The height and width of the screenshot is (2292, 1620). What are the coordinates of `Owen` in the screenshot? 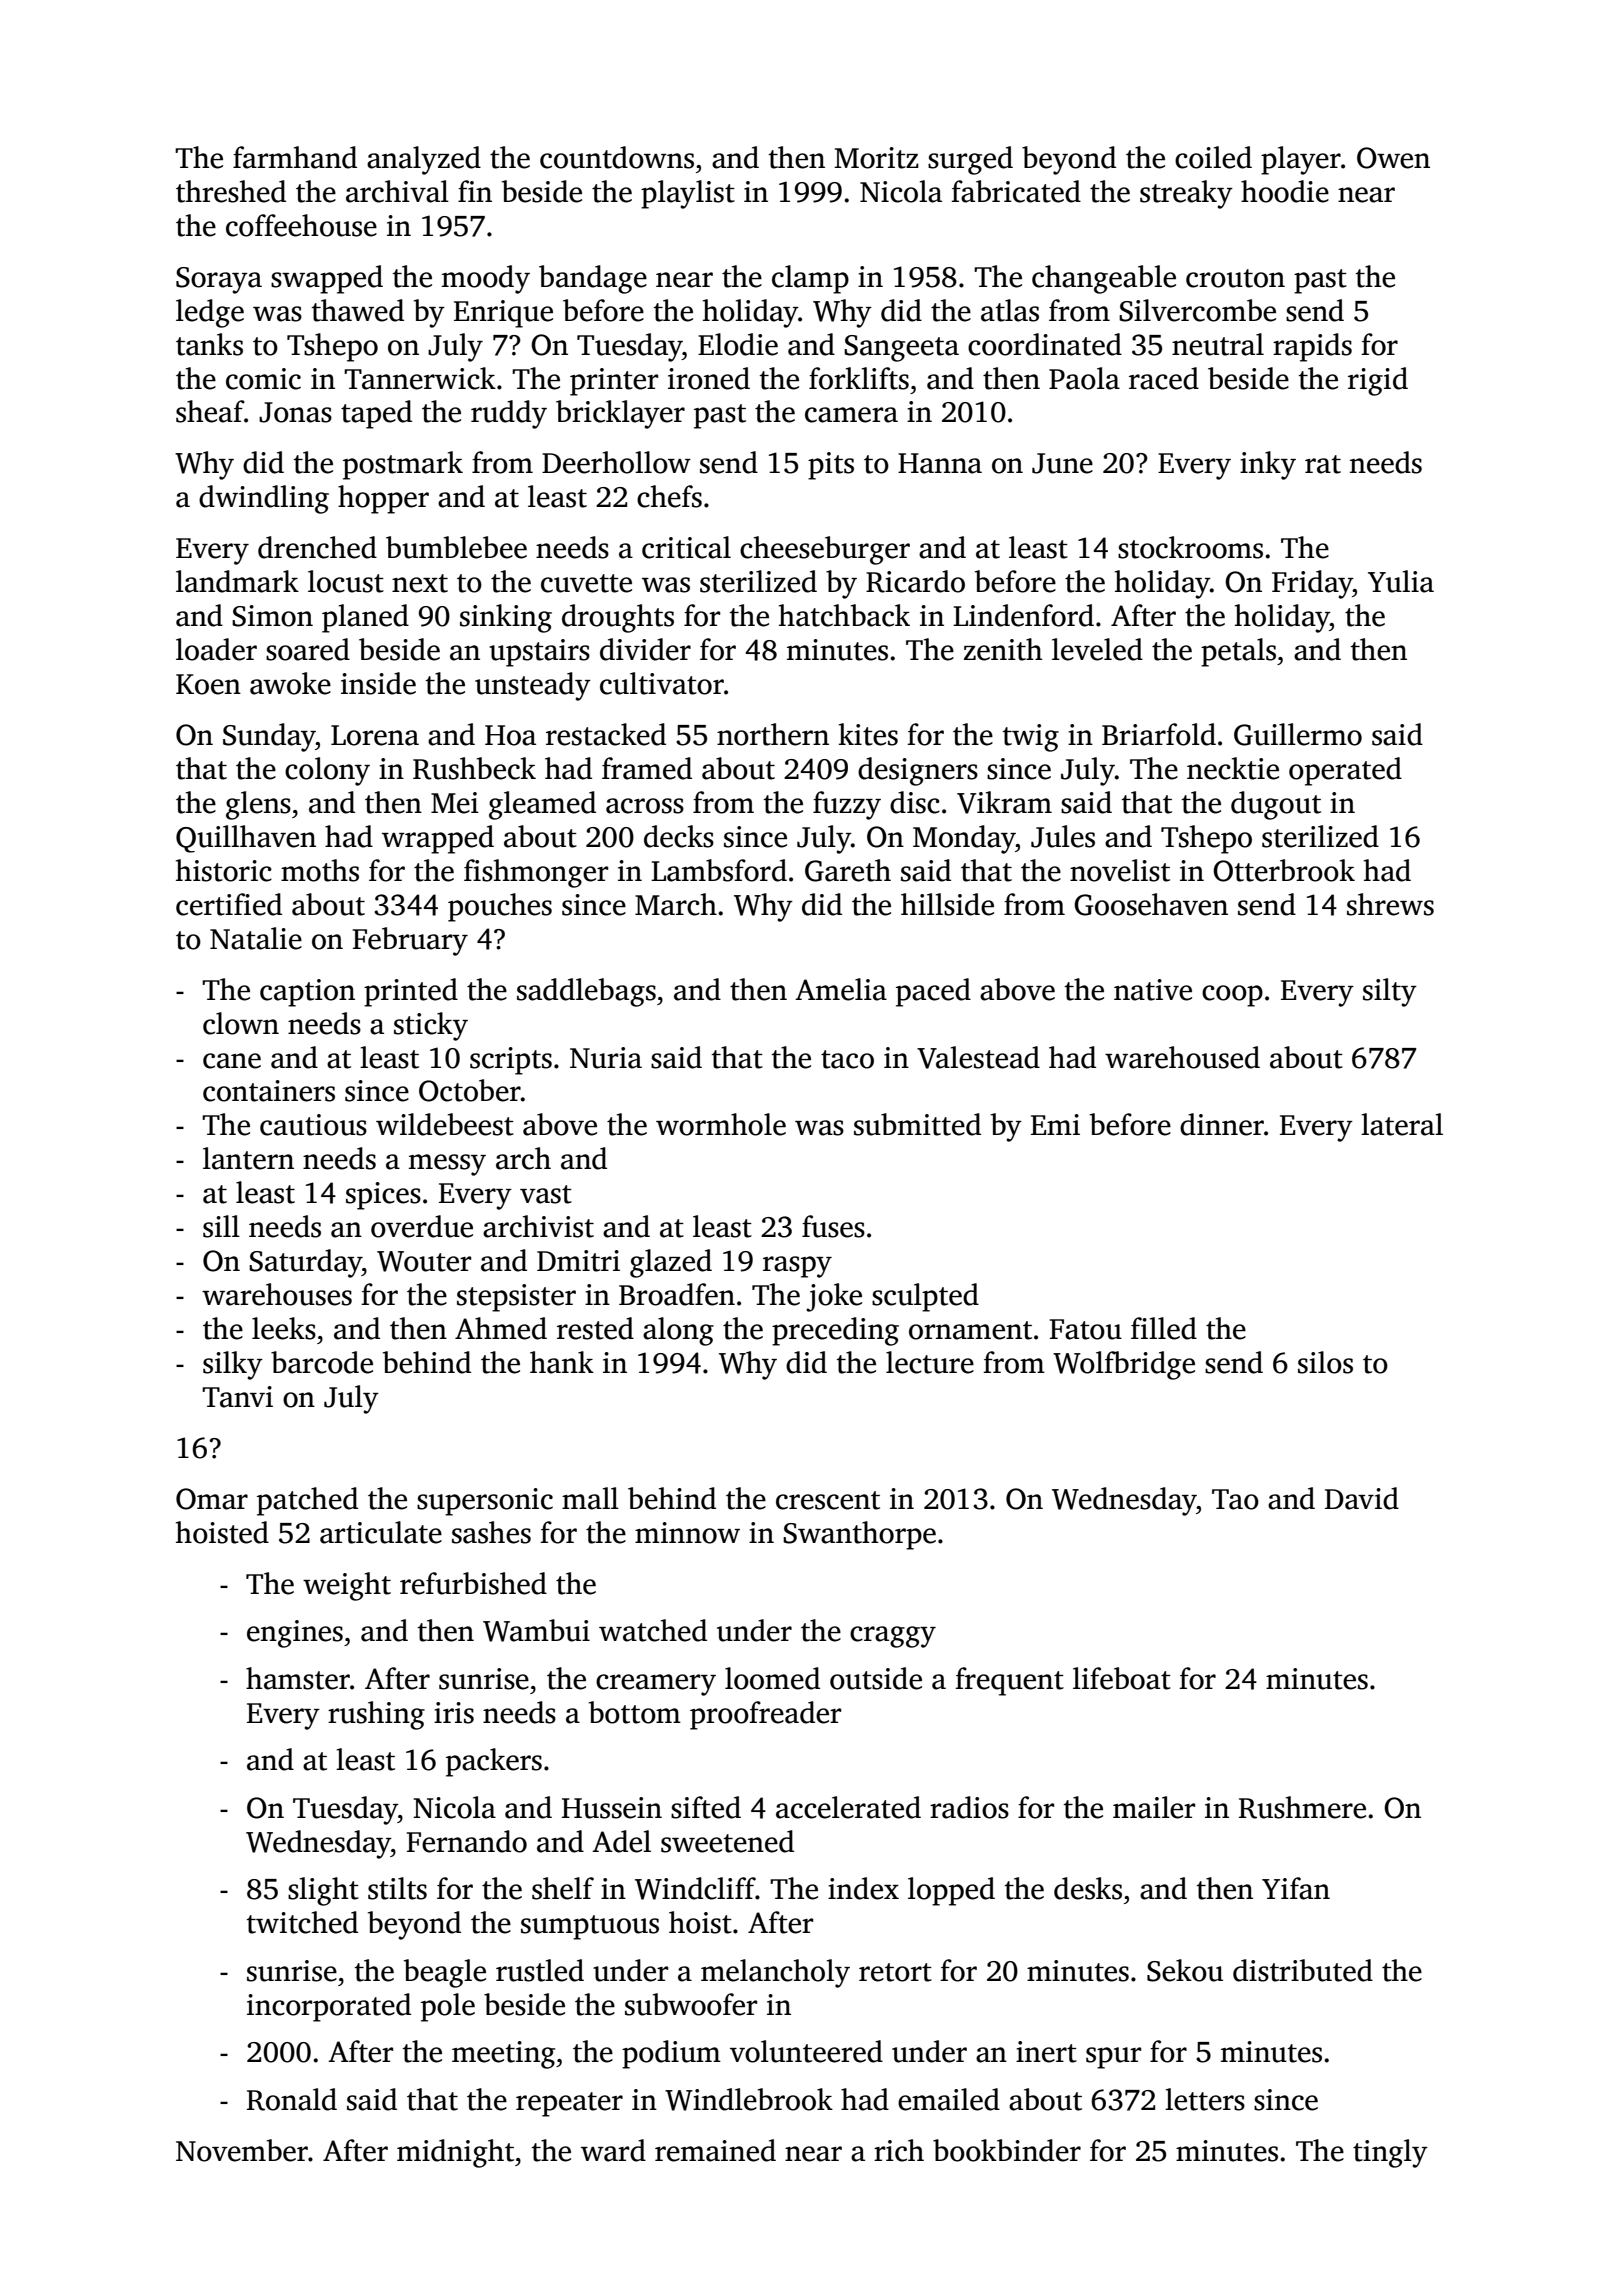 It's located at (1393, 158).
